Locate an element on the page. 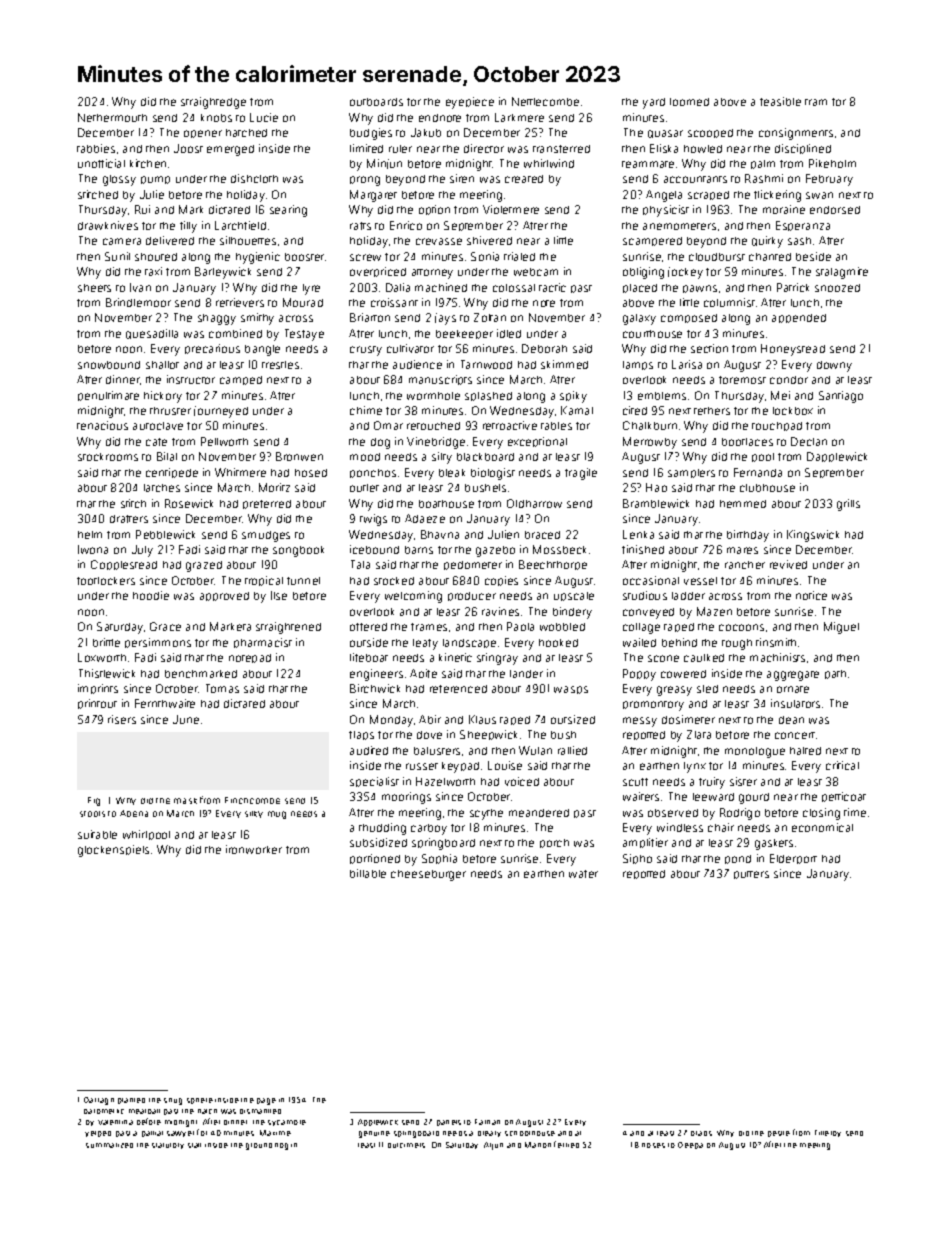 Image resolution: width=952 pixels, height=1233 pixels. panels is located at coordinates (449, 1123).
